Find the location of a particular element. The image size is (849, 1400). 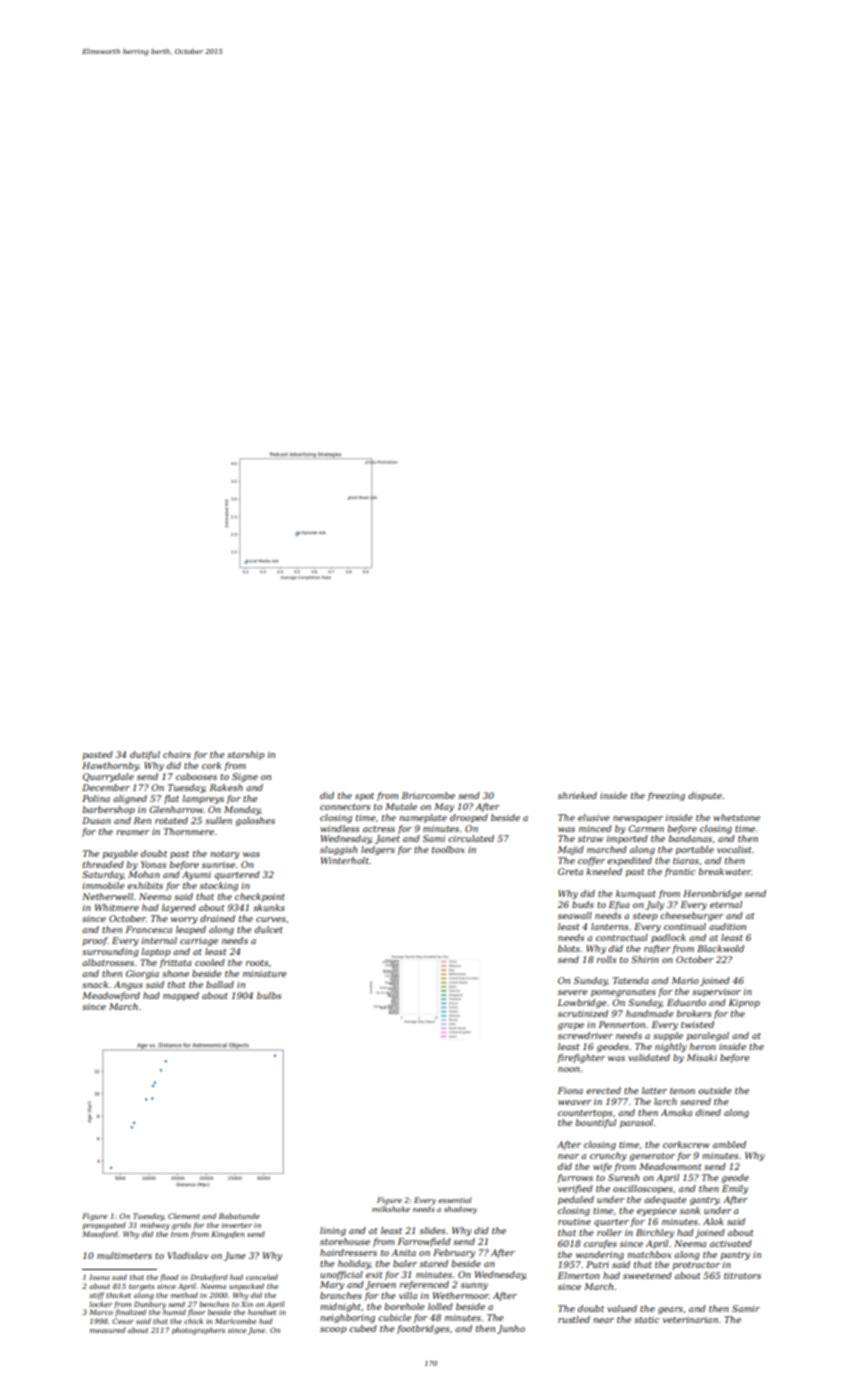

Junho is located at coordinates (511, 1329).
